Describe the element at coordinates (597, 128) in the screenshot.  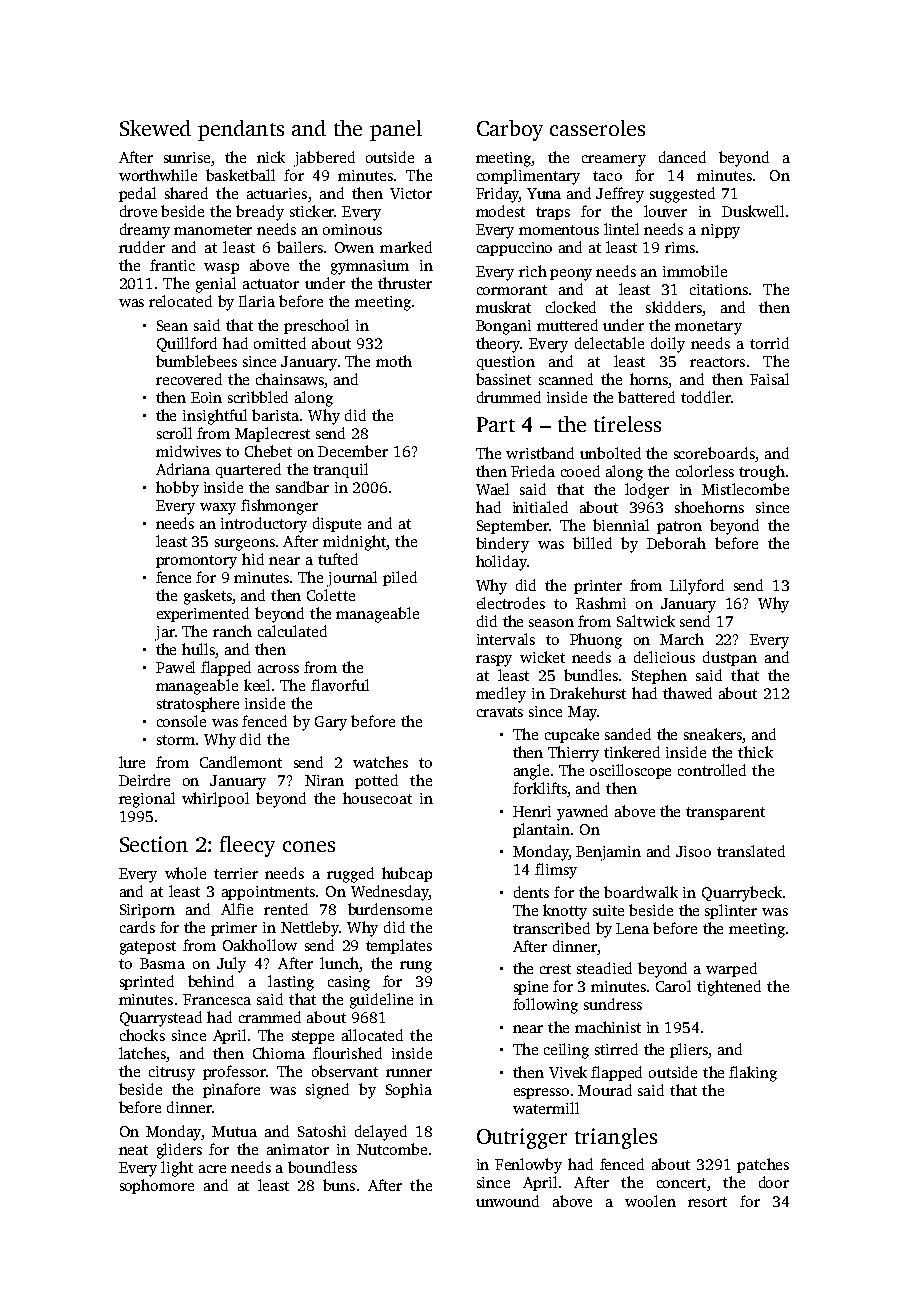
I see `casseroles` at that location.
